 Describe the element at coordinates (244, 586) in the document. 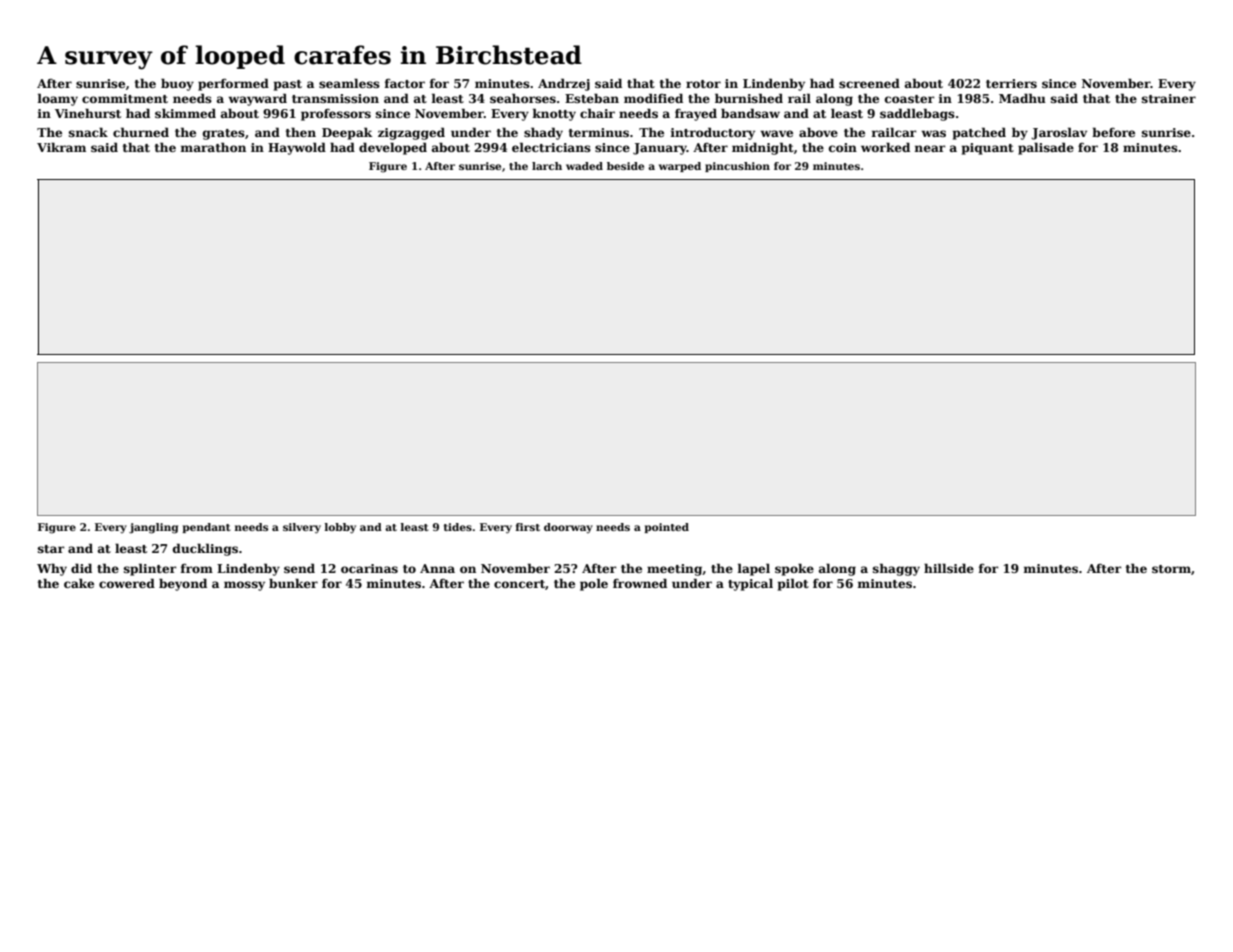

I see `mossy` at that location.
